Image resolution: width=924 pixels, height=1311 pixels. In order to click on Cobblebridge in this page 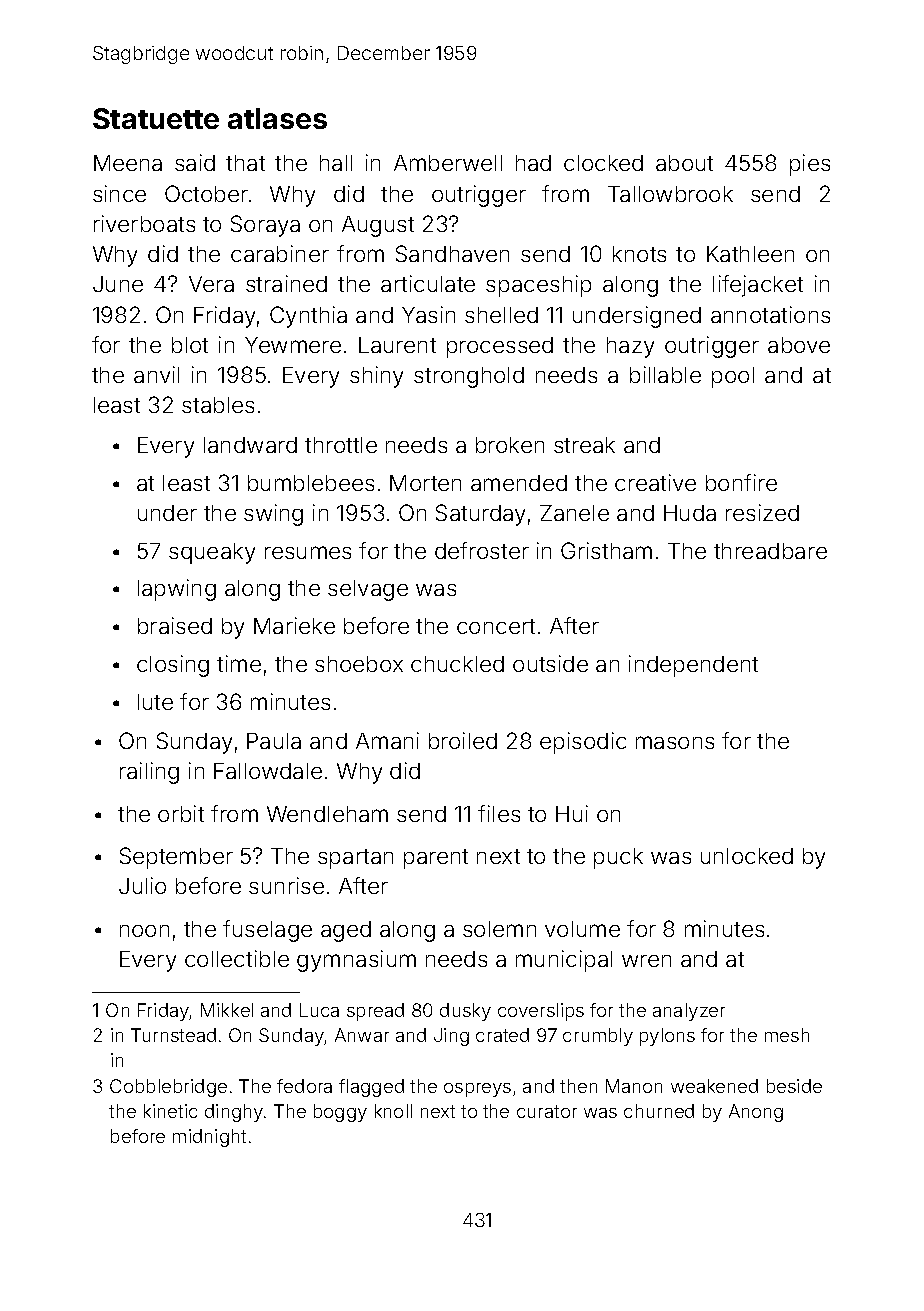, I will do `click(168, 1088)`.
